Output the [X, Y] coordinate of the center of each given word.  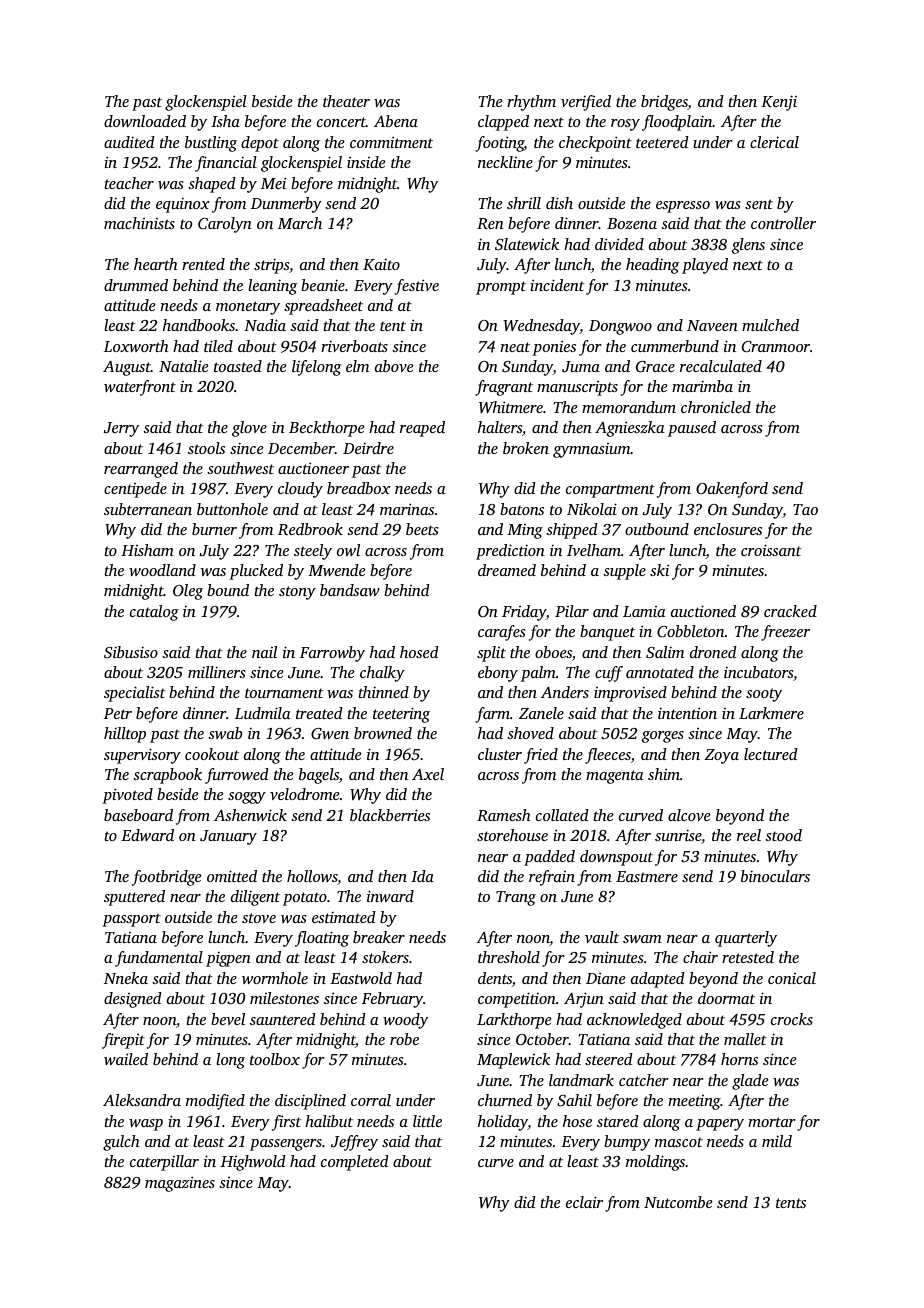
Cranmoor [776, 346]
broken [526, 448]
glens [748, 246]
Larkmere [771, 713]
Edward [147, 835]
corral [371, 1100]
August [127, 368]
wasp [146, 1125]
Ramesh [504, 815]
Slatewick [527, 244]
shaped [212, 185]
